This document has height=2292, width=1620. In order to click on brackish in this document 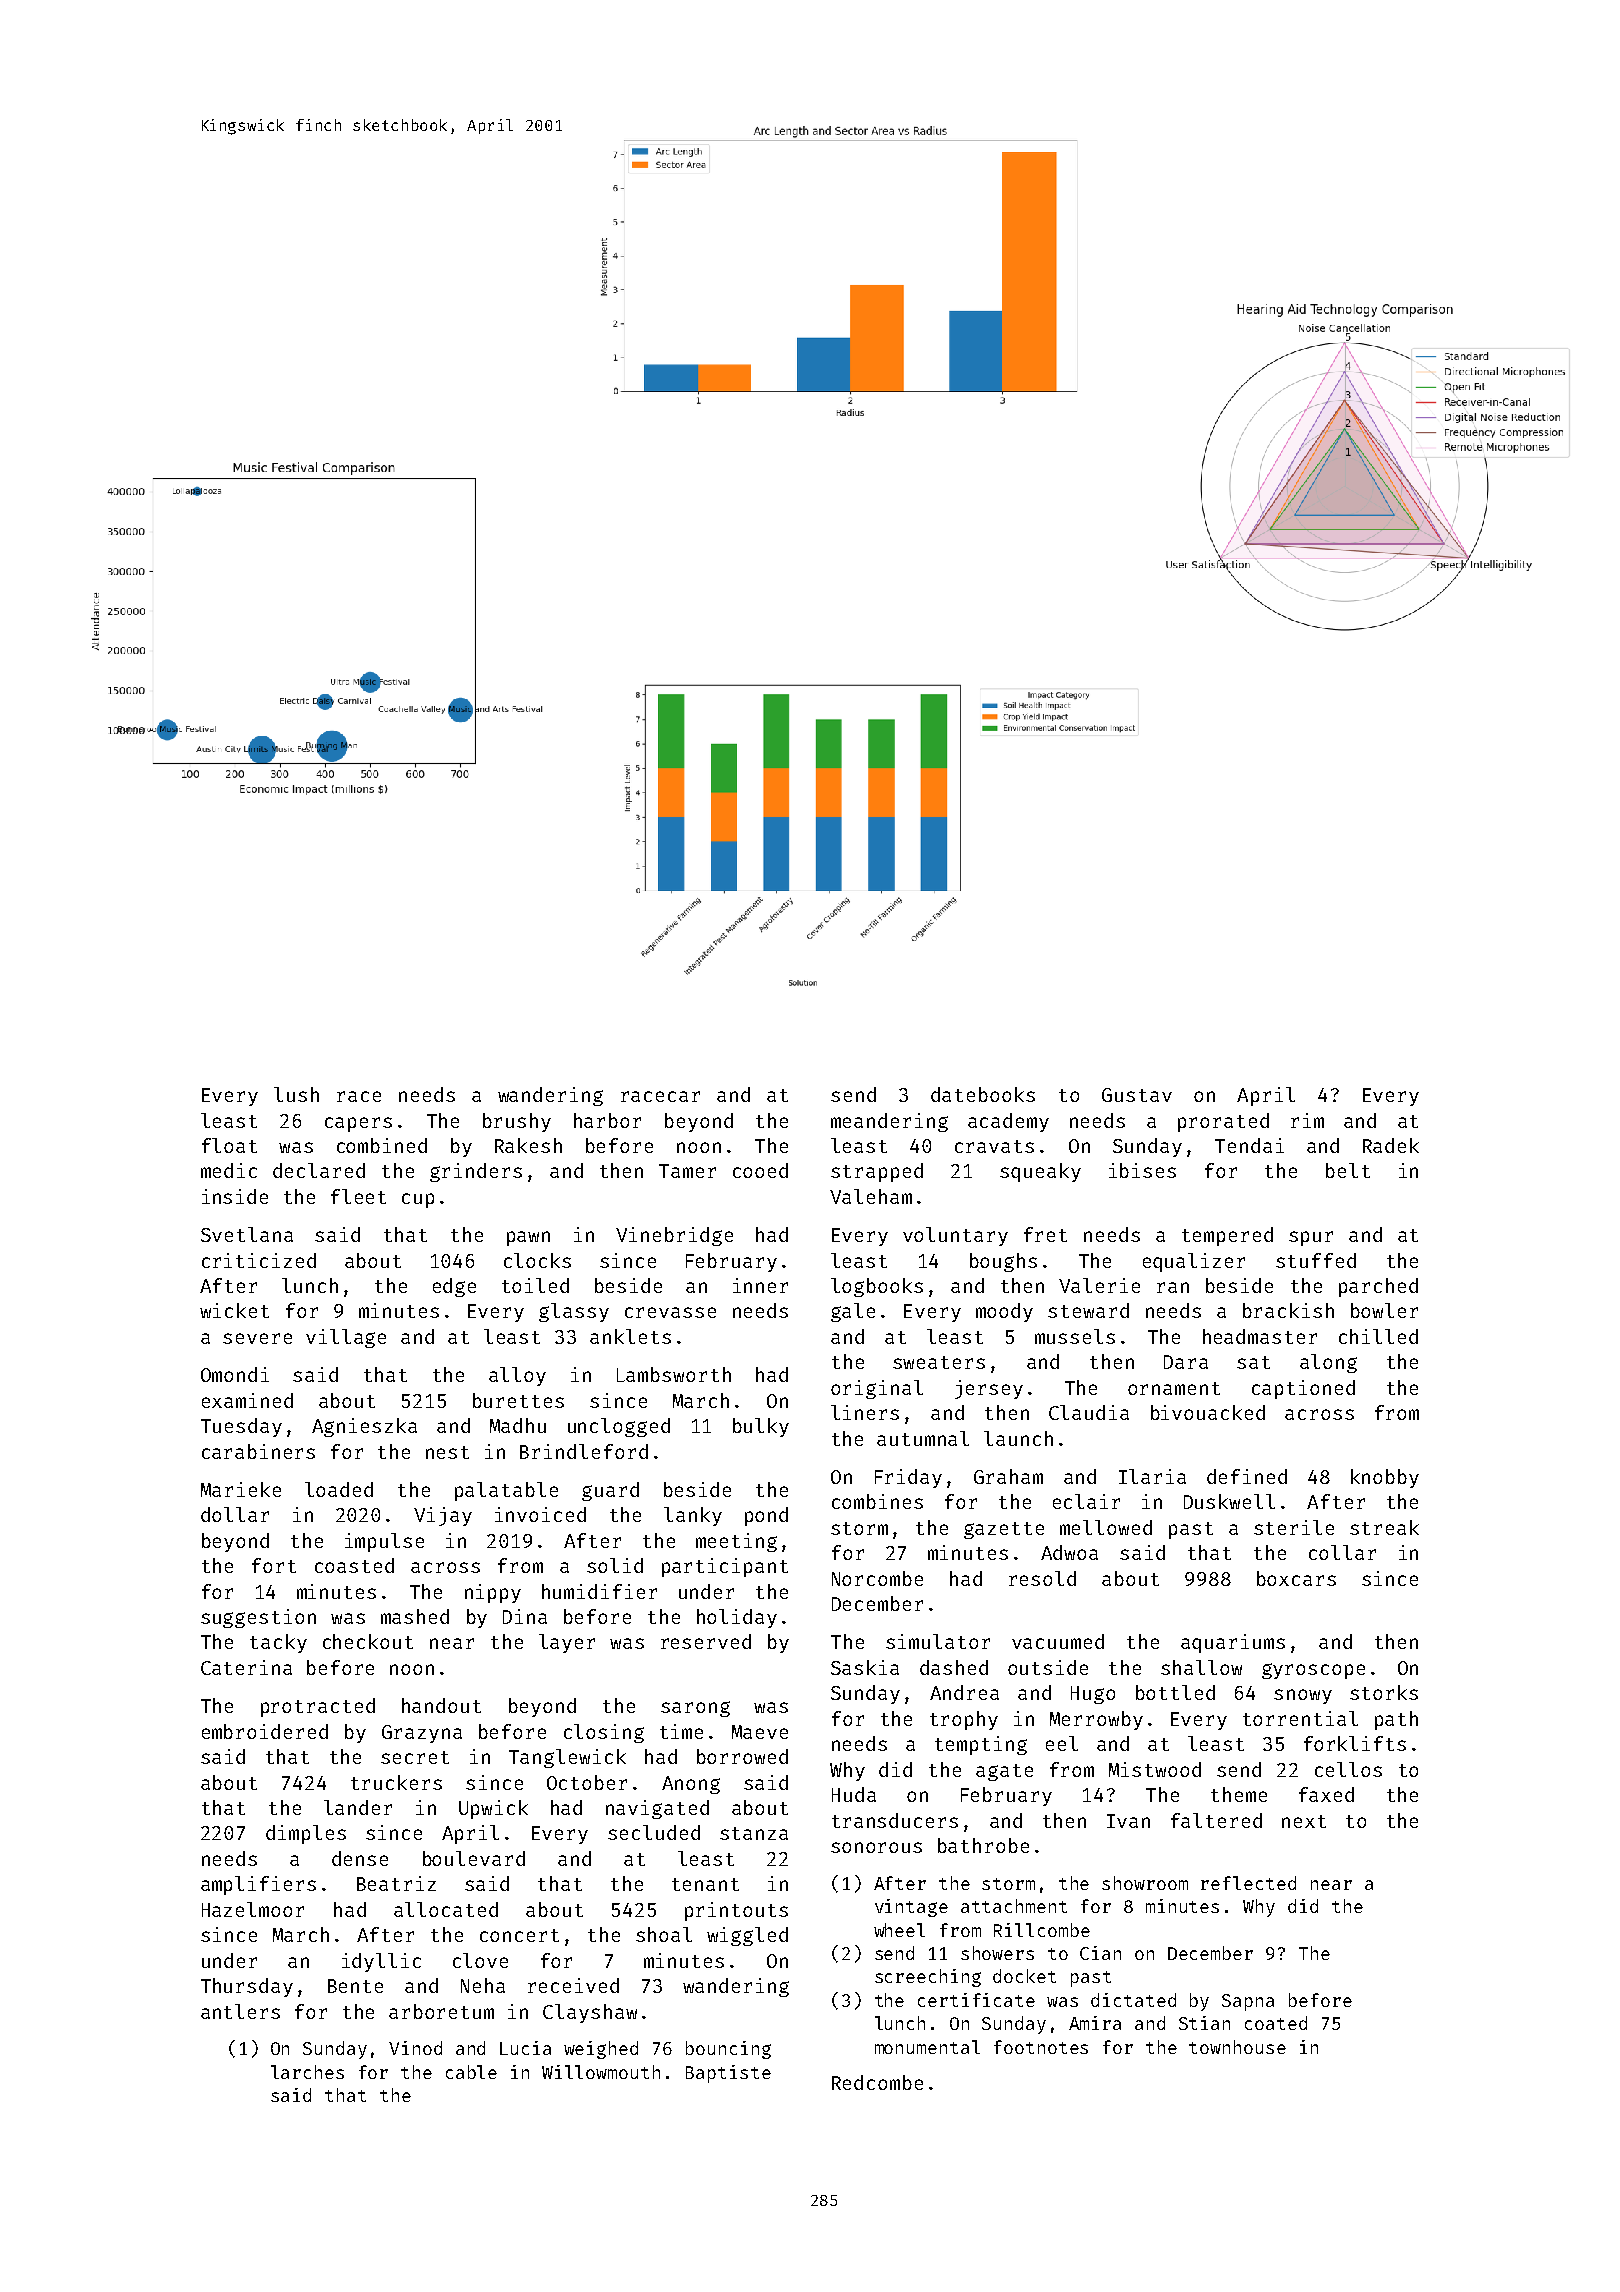, I will do `click(1288, 1310)`.
